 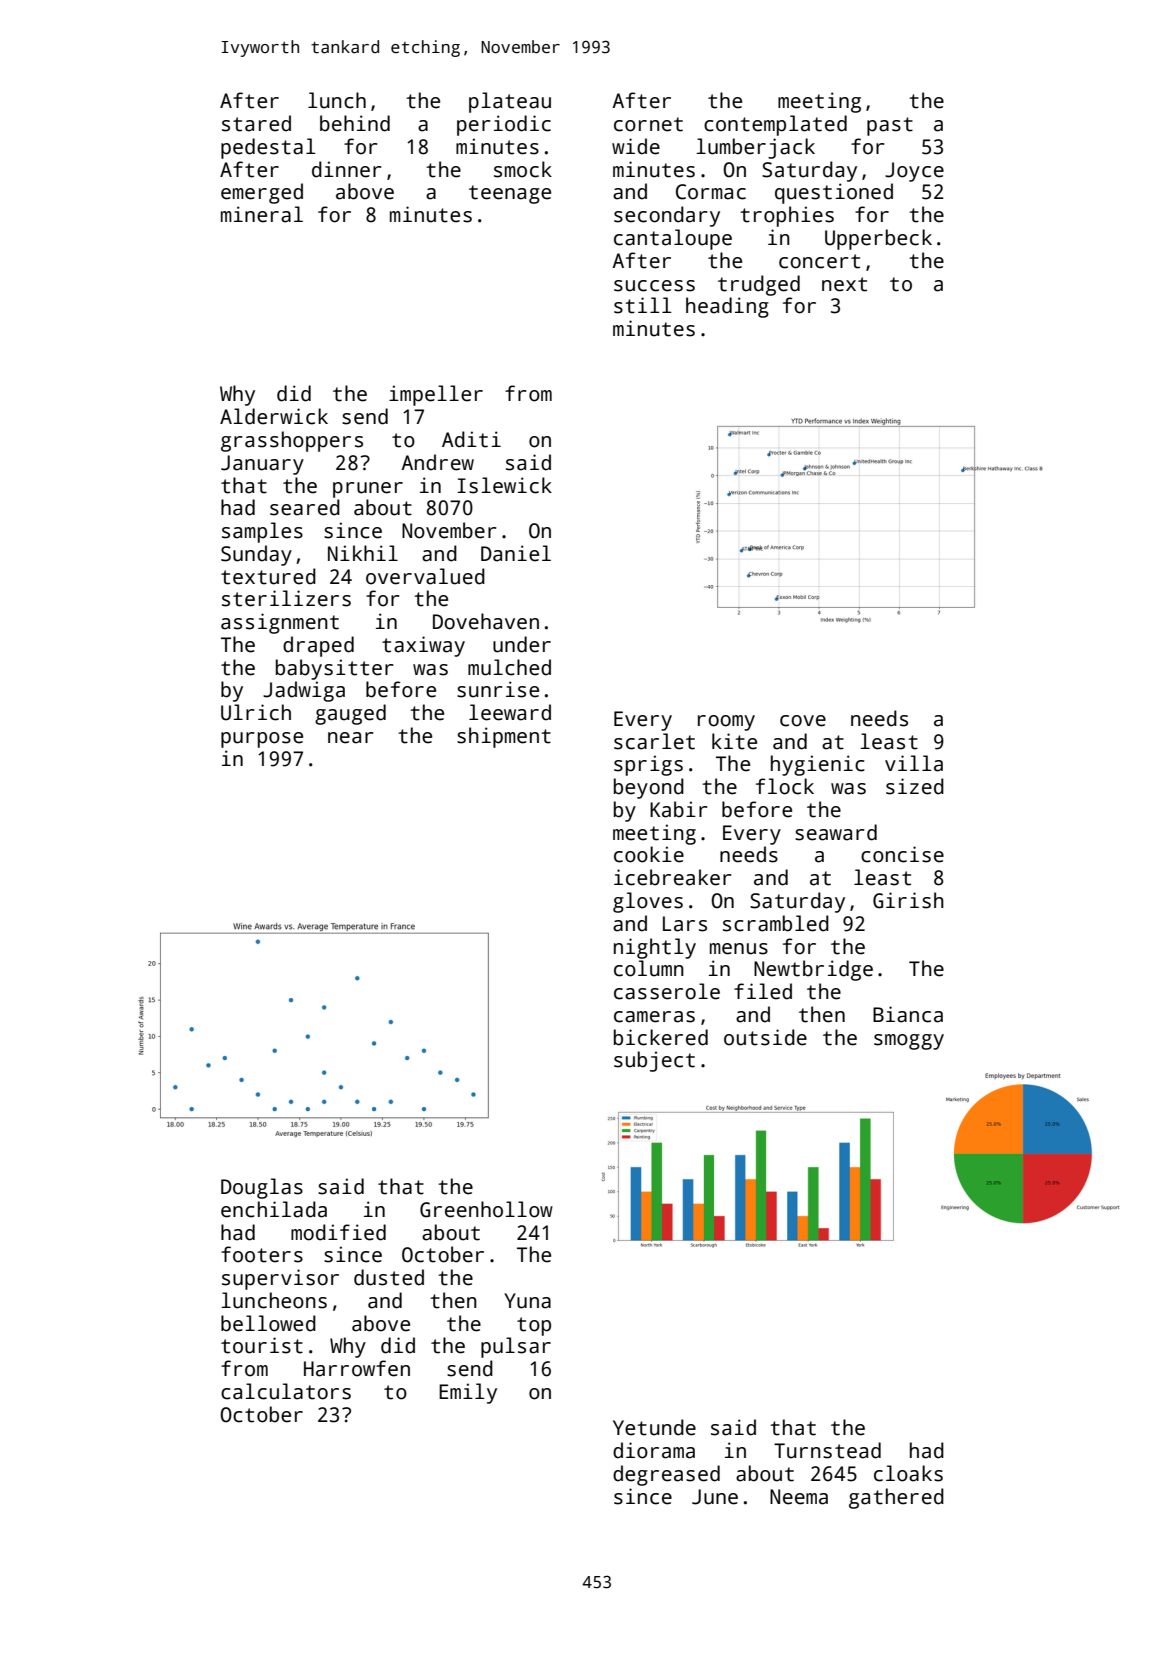 What do you see at coordinates (262, 1188) in the screenshot?
I see `Douglas` at bounding box center [262, 1188].
